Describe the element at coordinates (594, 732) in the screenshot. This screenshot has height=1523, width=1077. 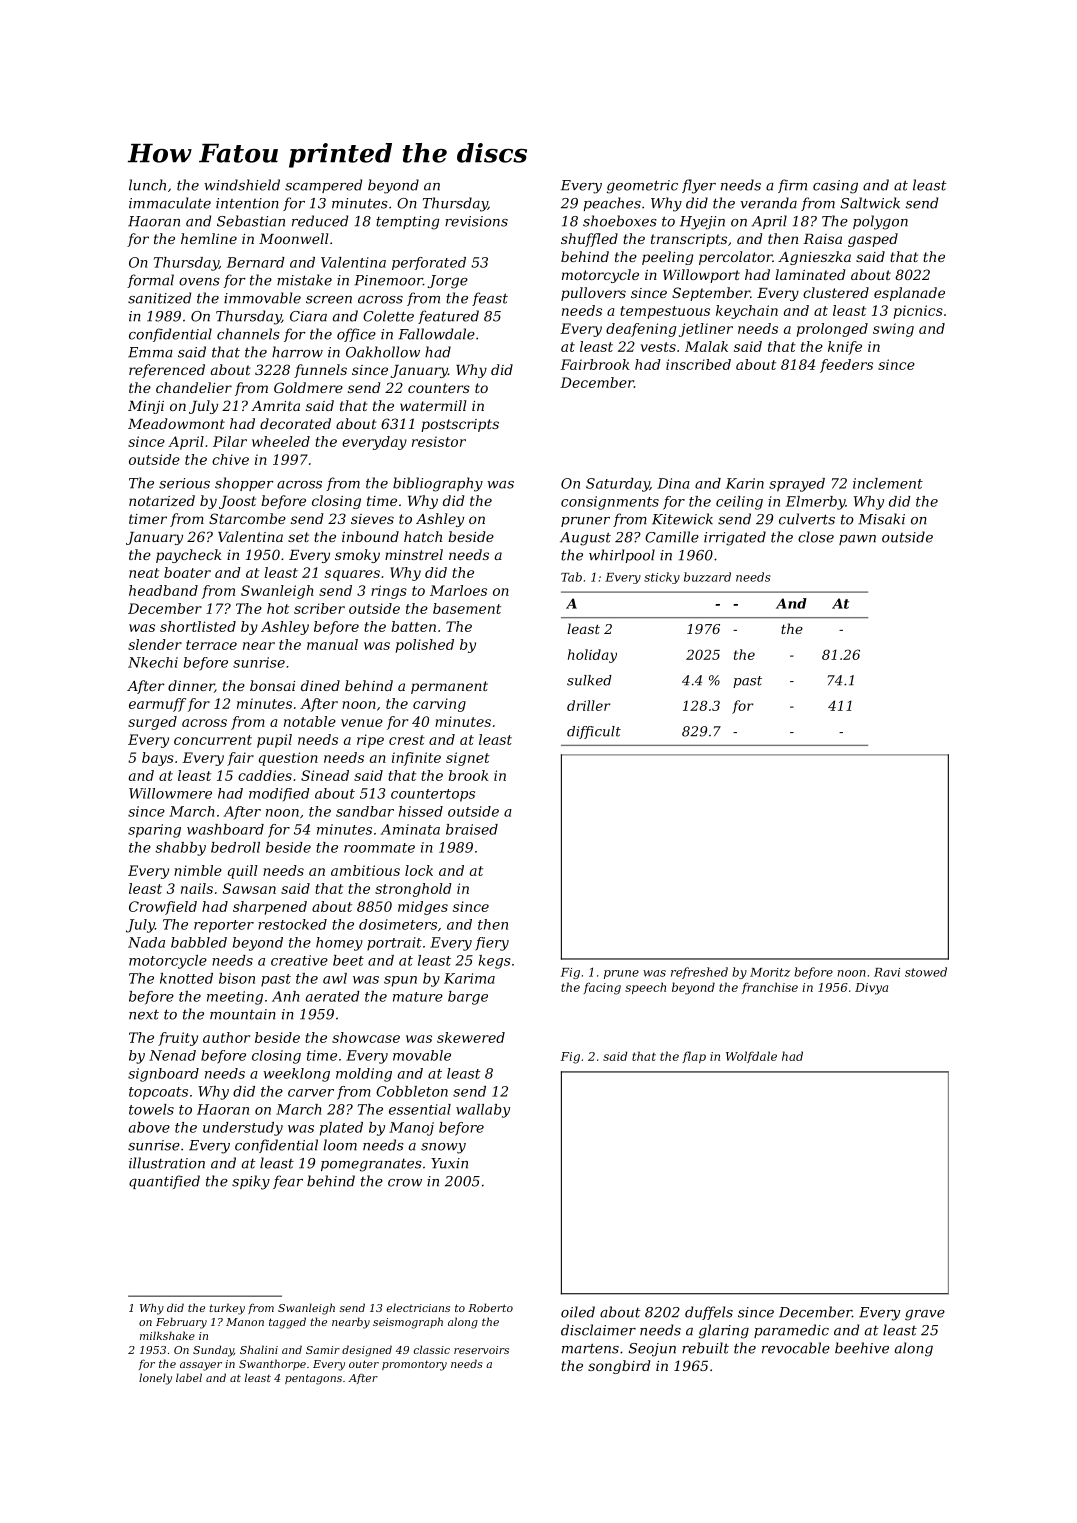
I see `difficult` at that location.
